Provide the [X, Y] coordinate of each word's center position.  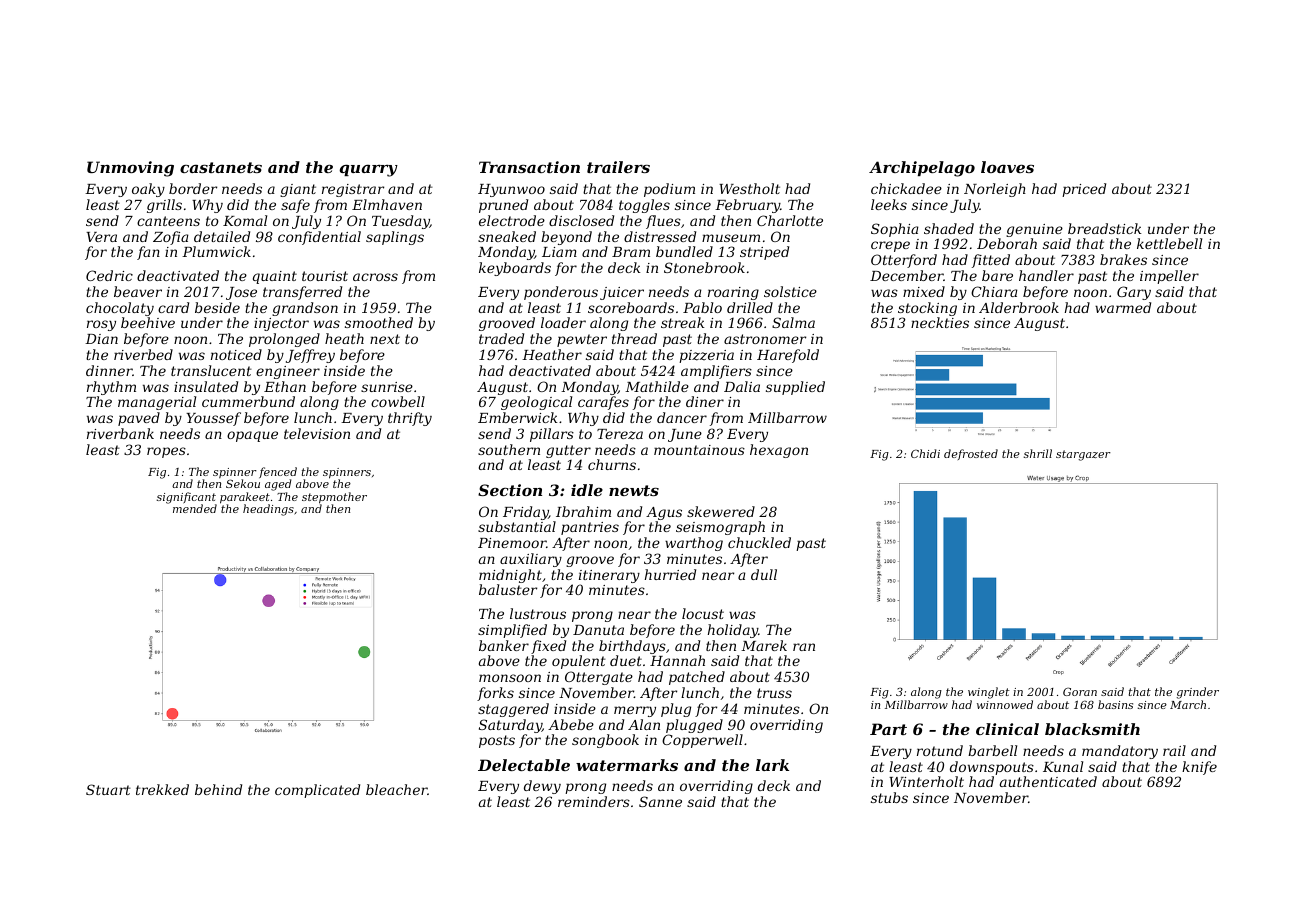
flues [663, 222]
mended [195, 509]
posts [497, 741]
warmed [1123, 307]
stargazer [1083, 455]
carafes [603, 403]
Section [510, 490]
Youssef [213, 419]
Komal [245, 220]
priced [1084, 190]
